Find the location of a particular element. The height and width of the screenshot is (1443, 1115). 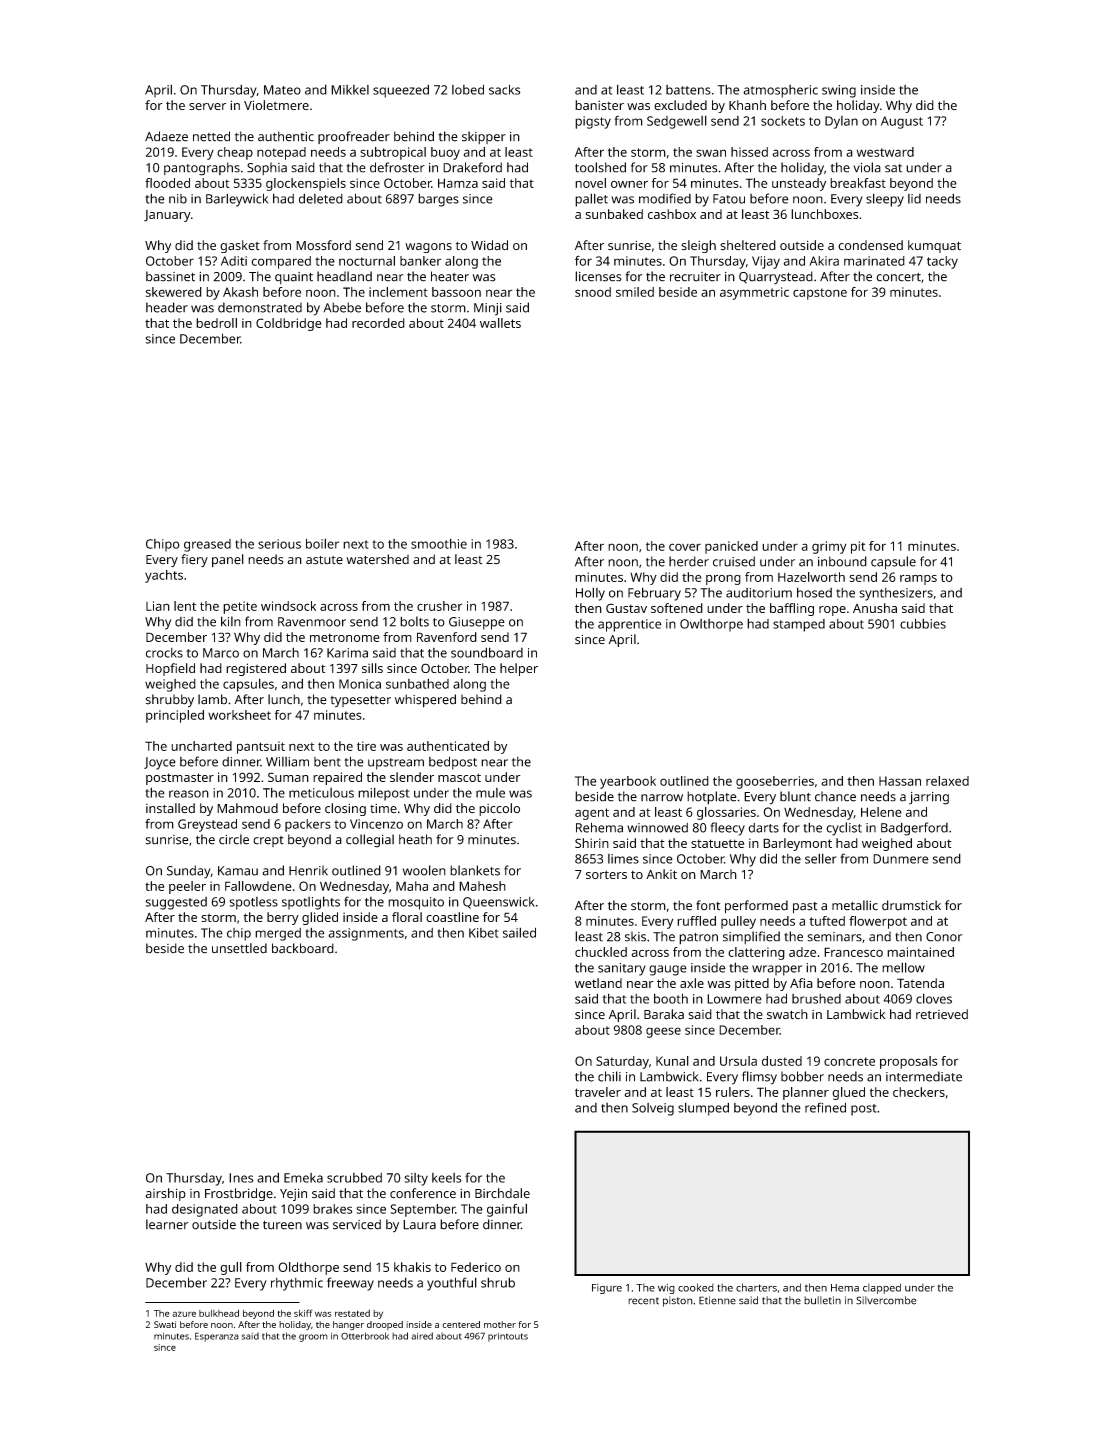

designated is located at coordinates (205, 1210).
